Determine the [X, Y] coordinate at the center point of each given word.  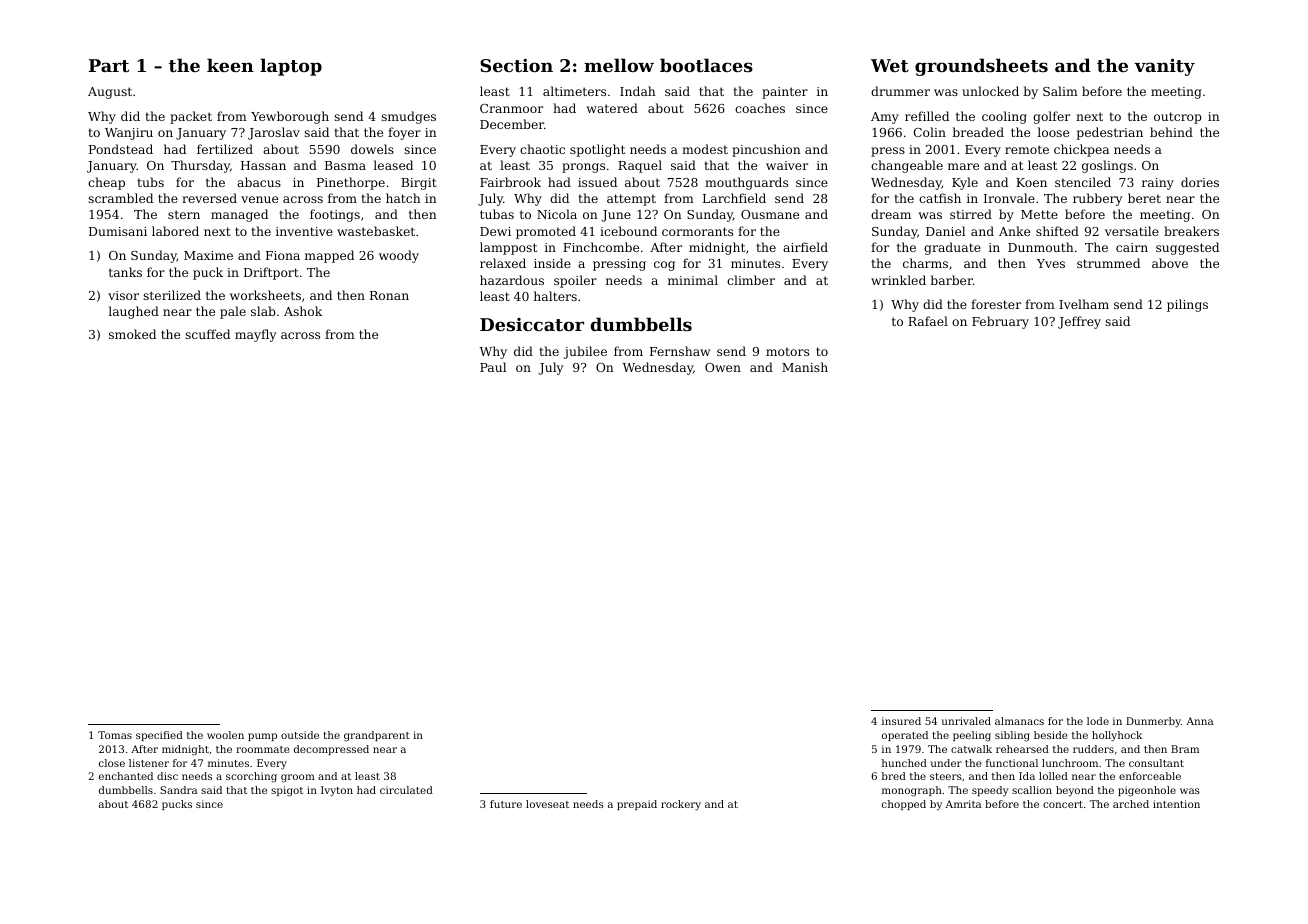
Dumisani [118, 231]
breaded [978, 132]
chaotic [542, 149]
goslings [1107, 166]
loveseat [547, 804]
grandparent [377, 736]
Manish [805, 367]
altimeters [574, 91]
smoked [132, 334]
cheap [106, 183]
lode [1098, 721]
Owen [723, 367]
